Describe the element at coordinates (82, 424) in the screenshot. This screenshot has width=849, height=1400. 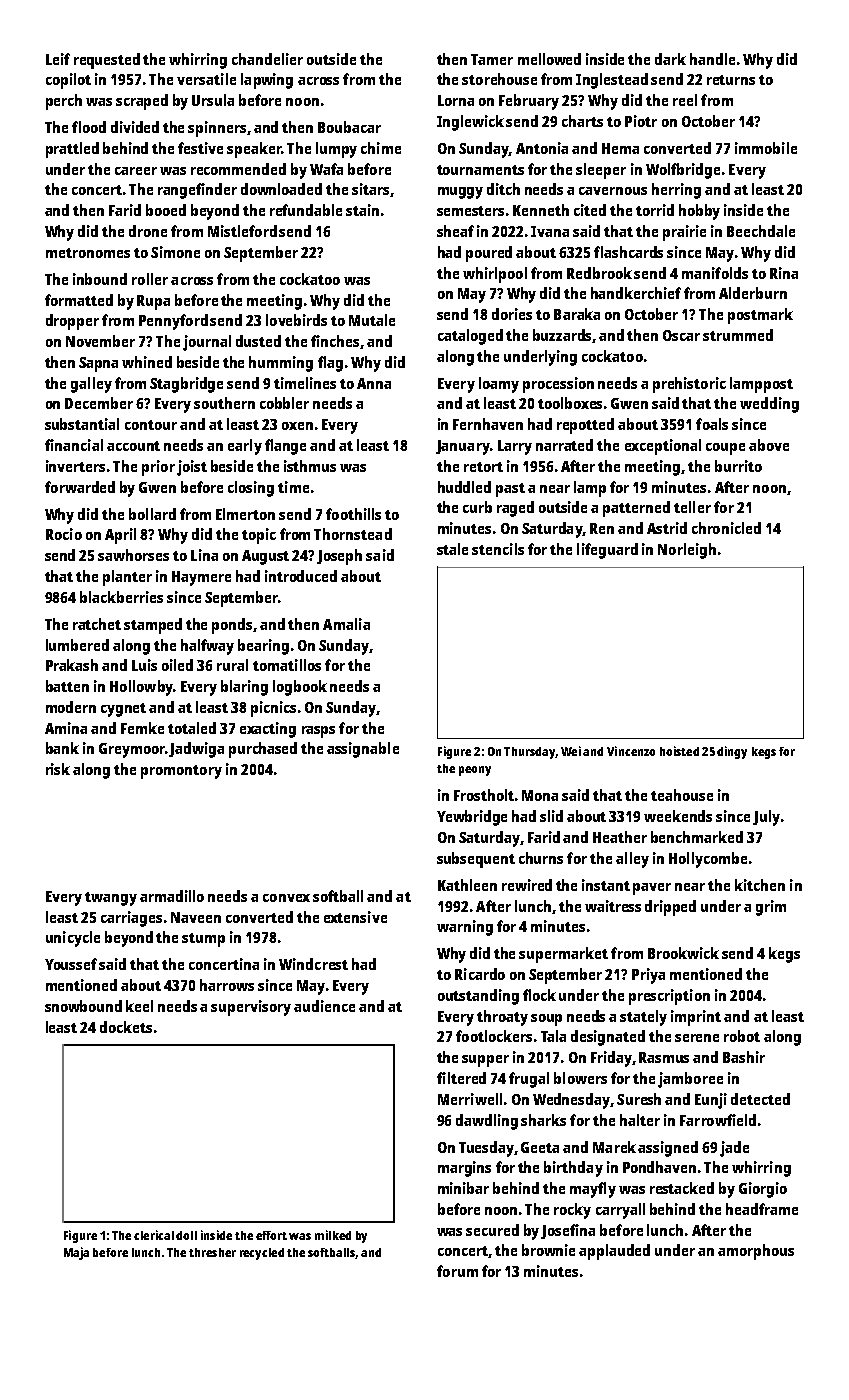
I see `substantial` at that location.
